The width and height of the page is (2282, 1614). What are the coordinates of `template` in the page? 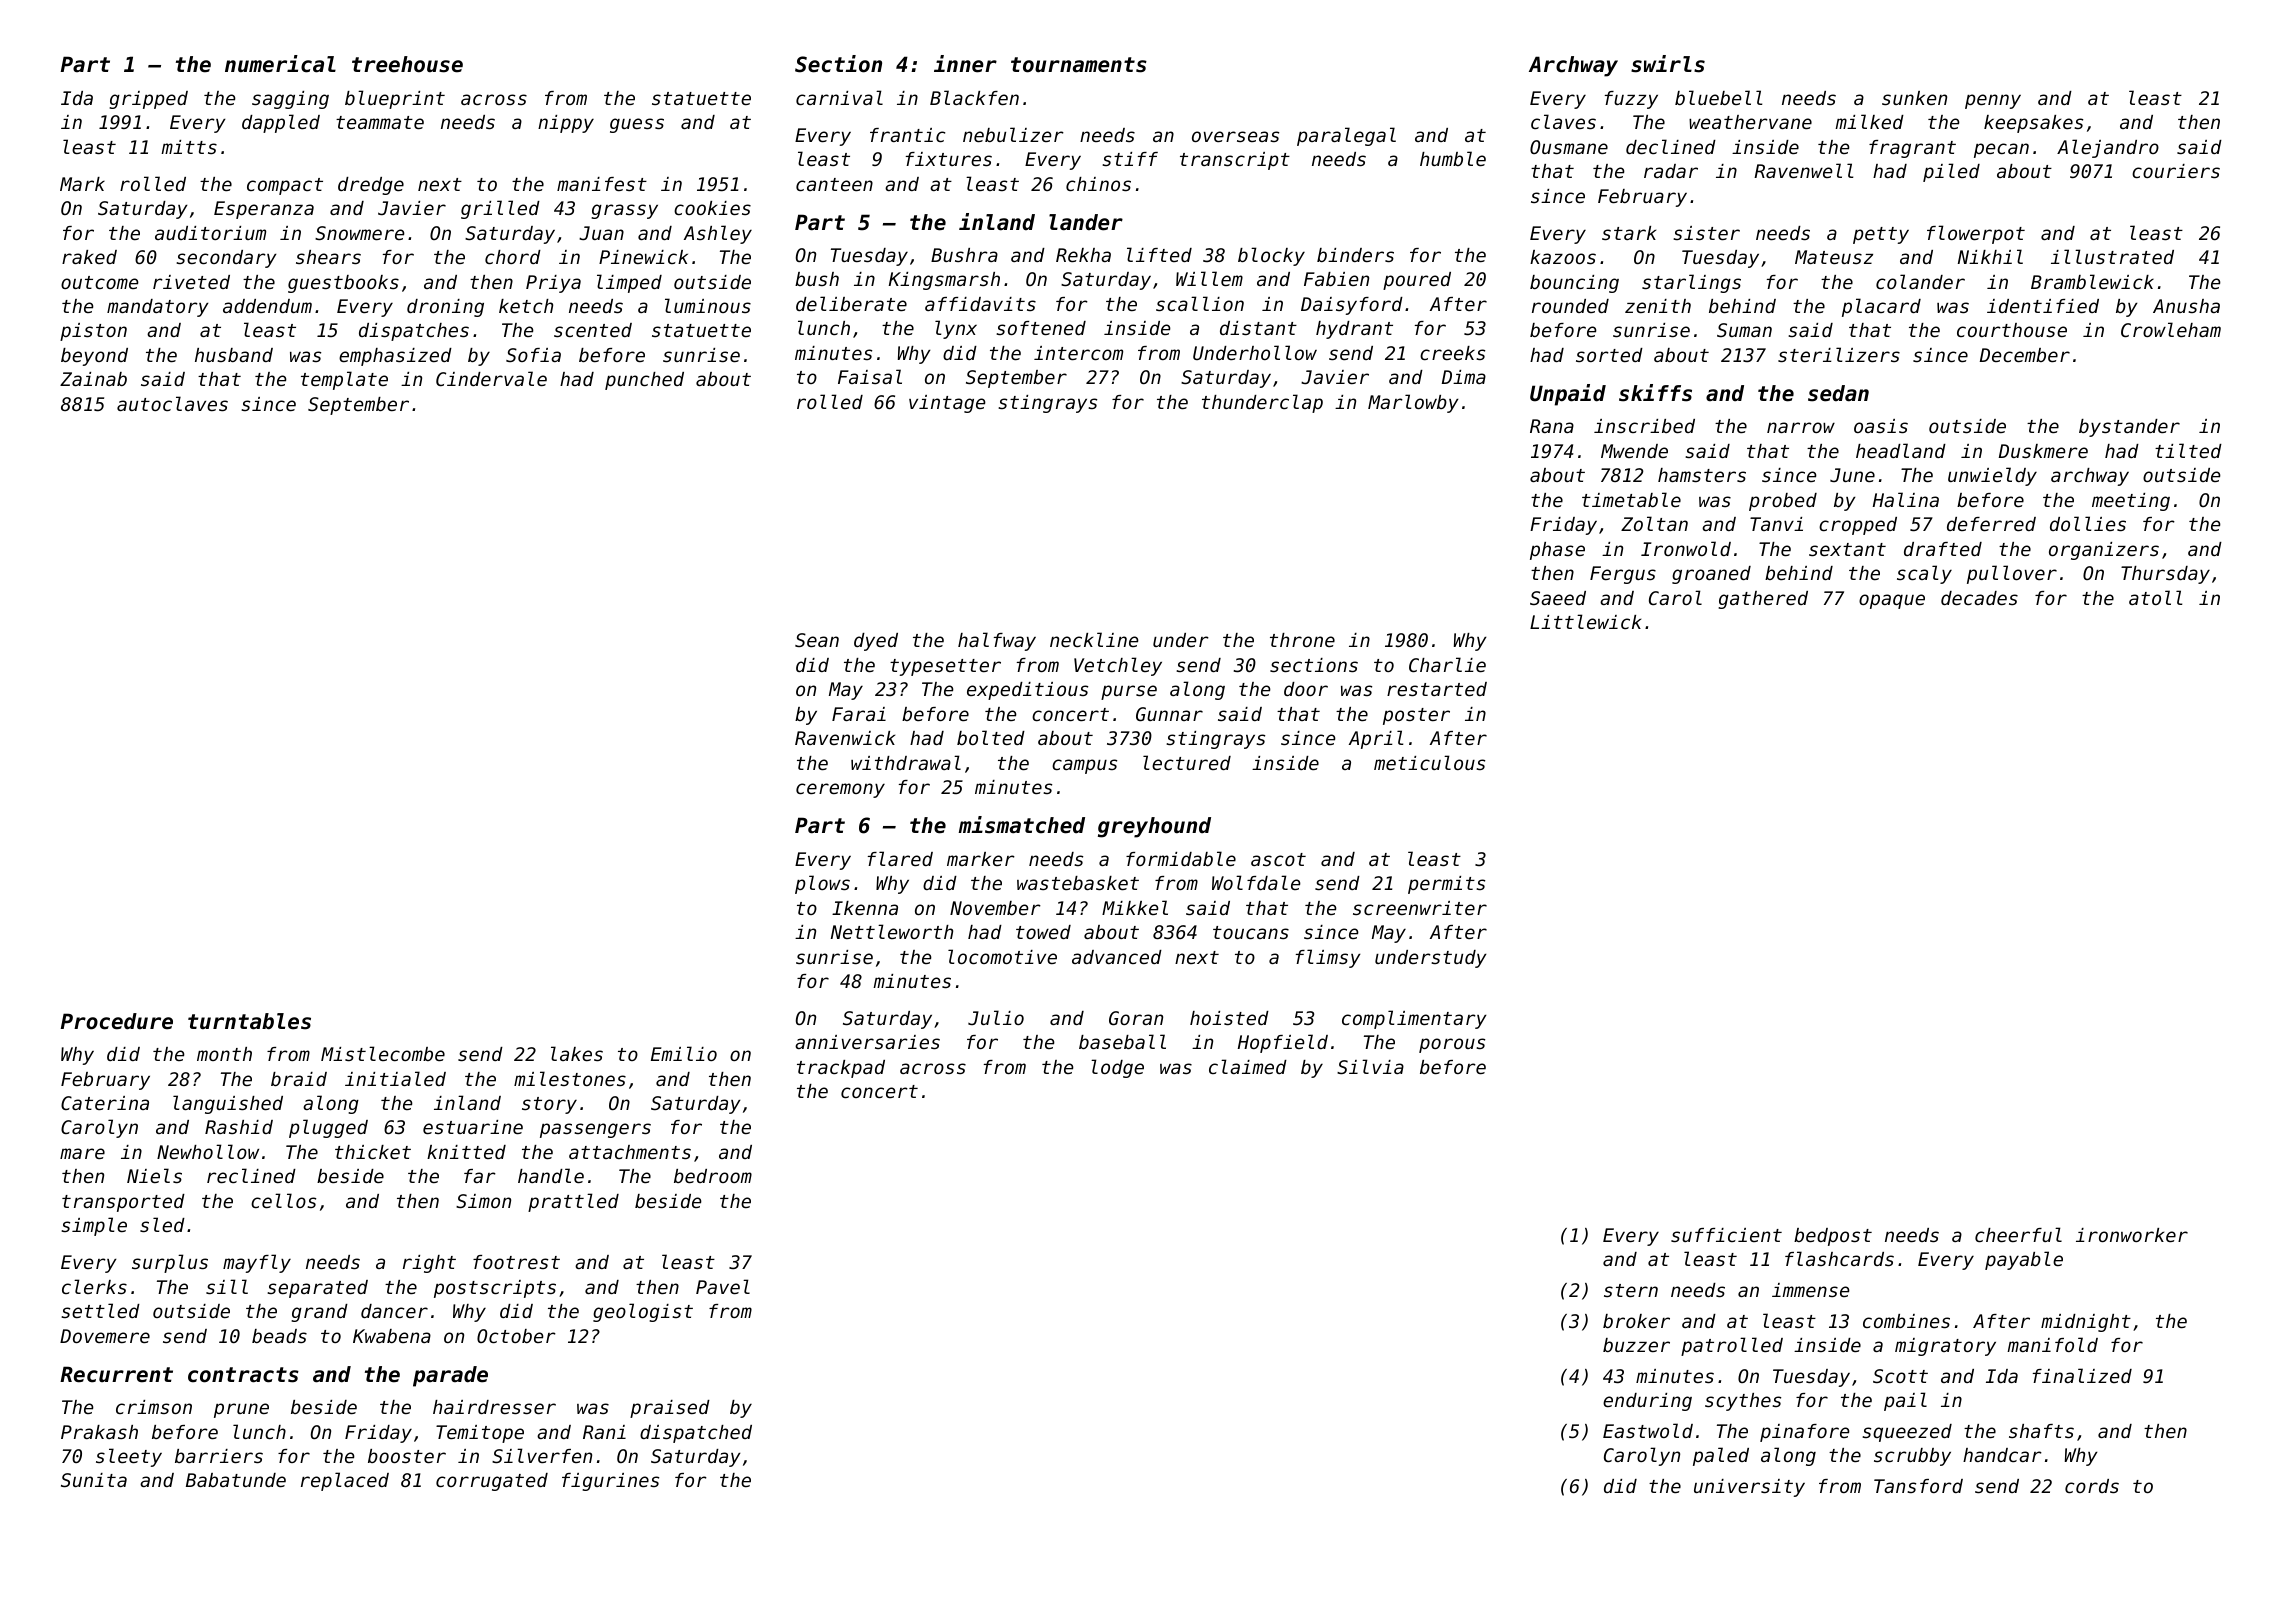 It's located at (344, 380).
